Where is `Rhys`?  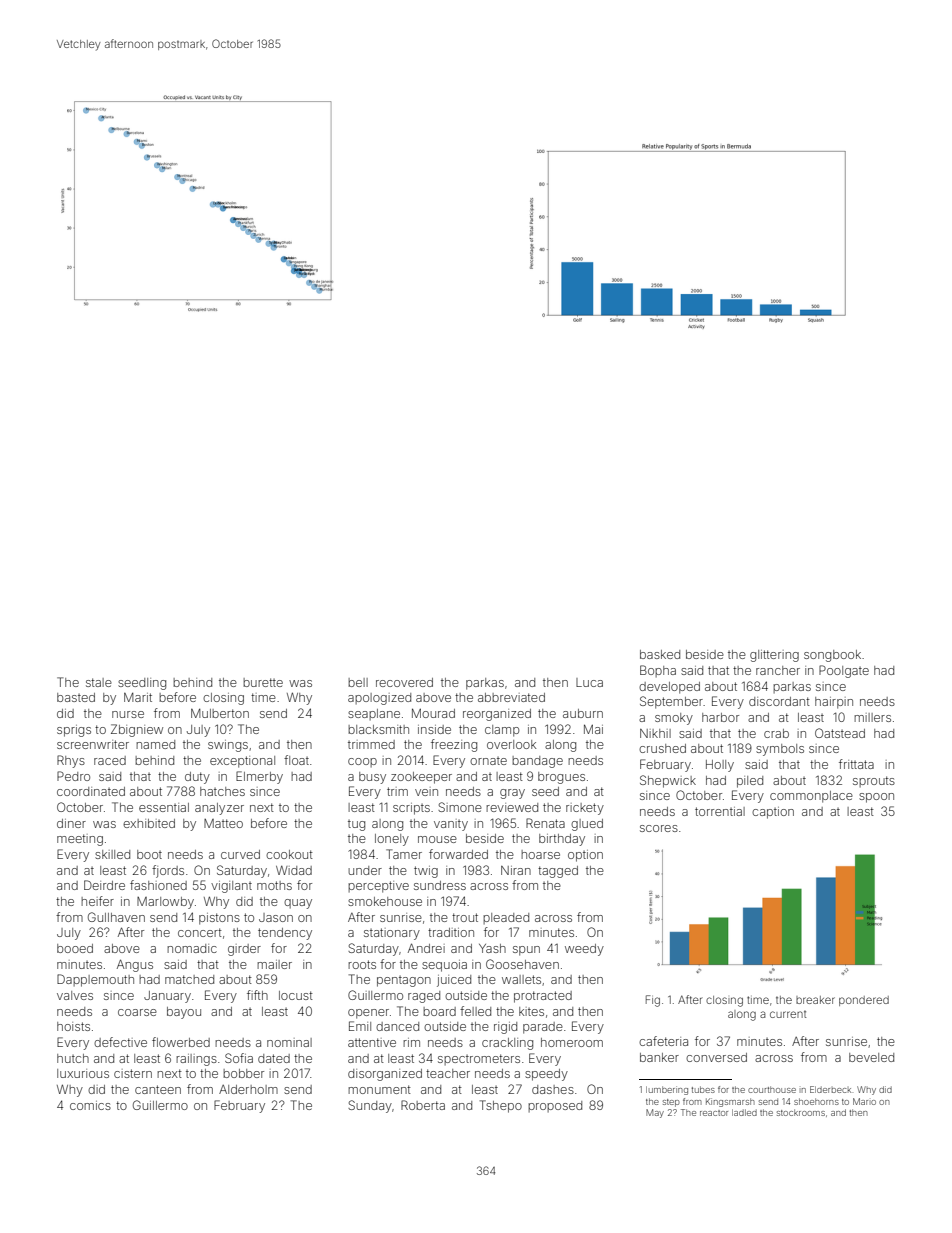 Rhys is located at coordinates (71, 761).
